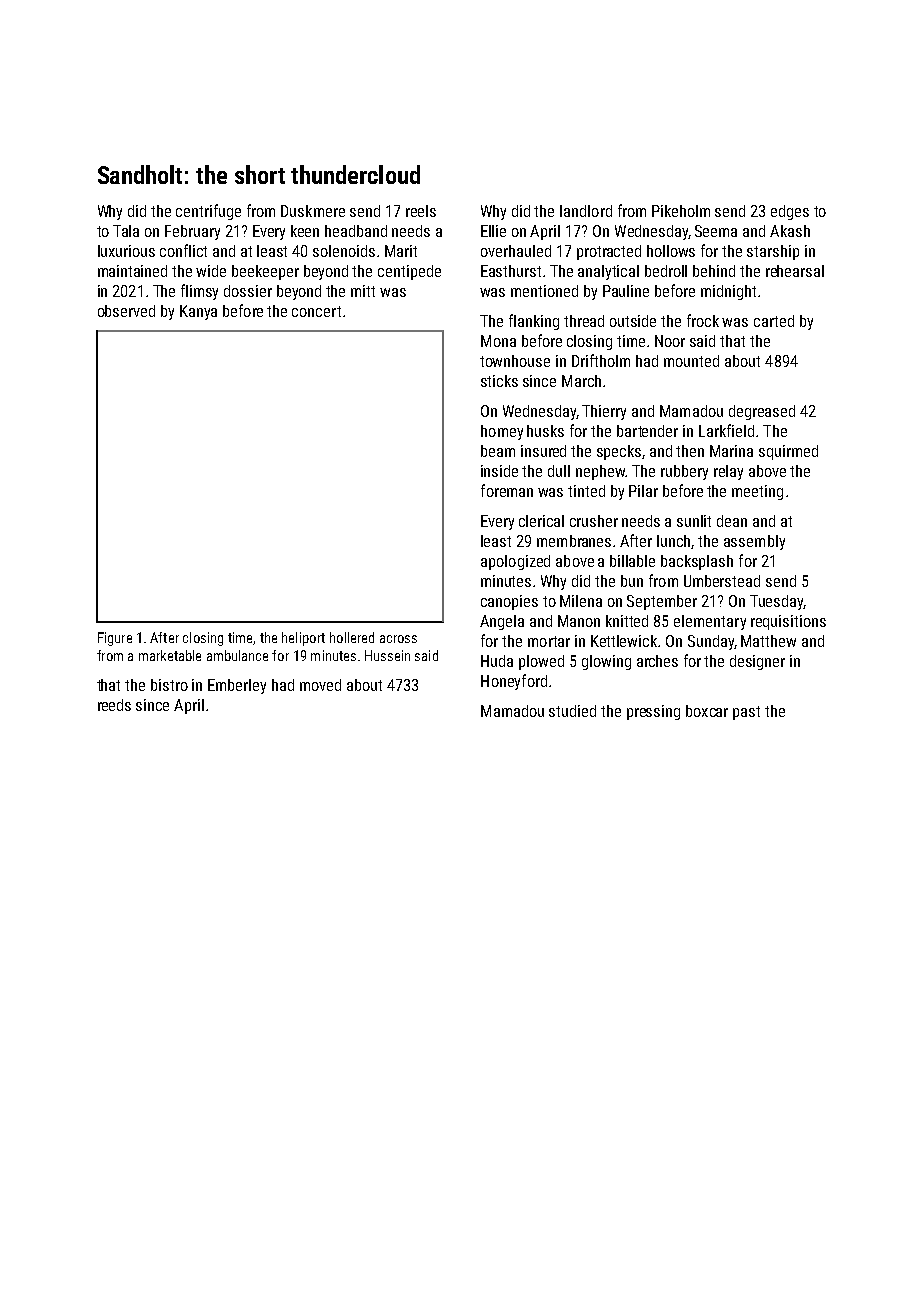 The width and height of the document is (924, 1311). Describe the element at coordinates (421, 211) in the document. I see `reels` at that location.
